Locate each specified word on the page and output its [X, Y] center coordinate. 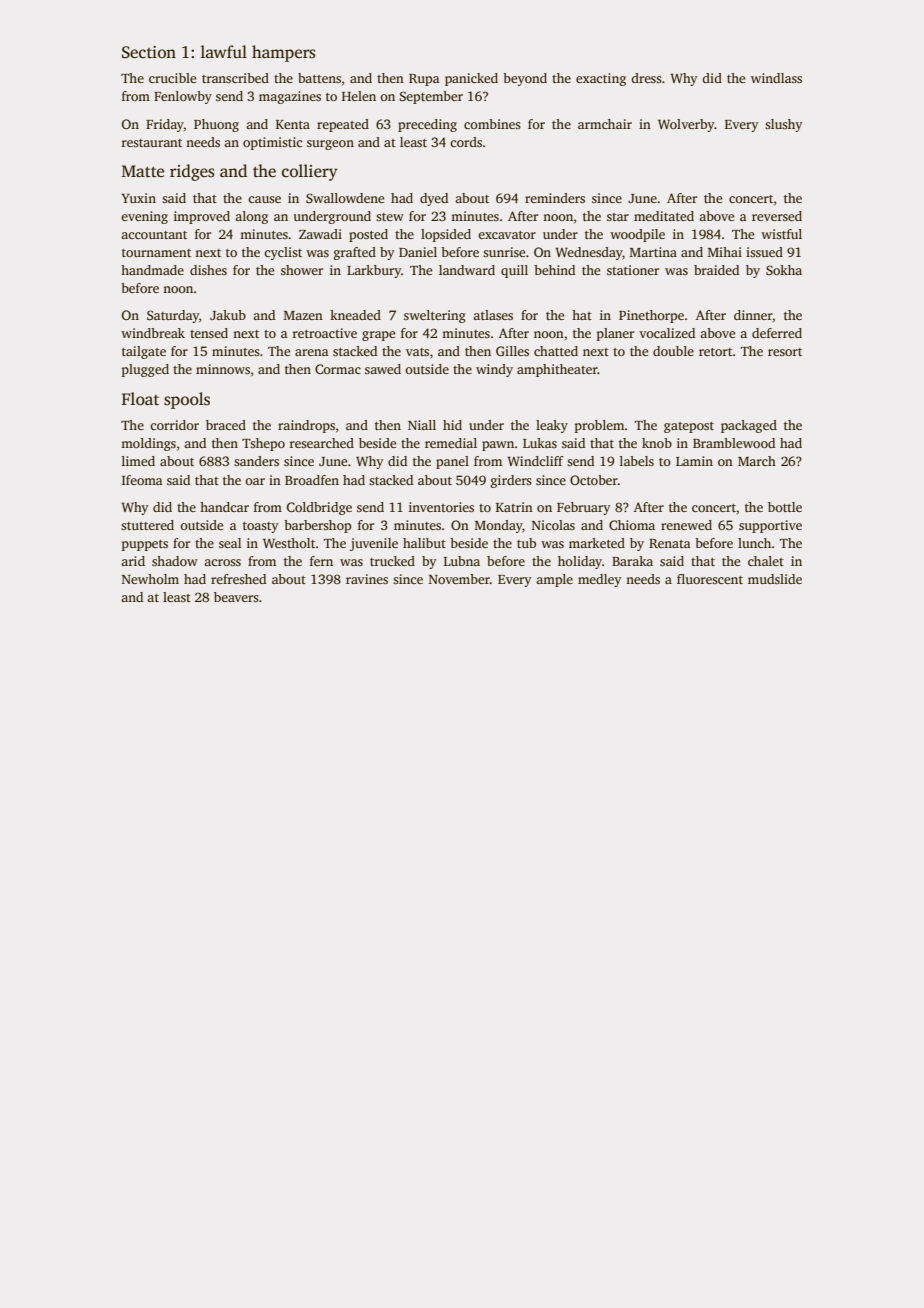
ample [554, 580]
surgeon [330, 145]
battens [319, 78]
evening [144, 217]
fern [321, 561]
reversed [777, 216]
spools [187, 400]
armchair [605, 124]
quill [514, 271]
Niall [422, 425]
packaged [749, 426]
